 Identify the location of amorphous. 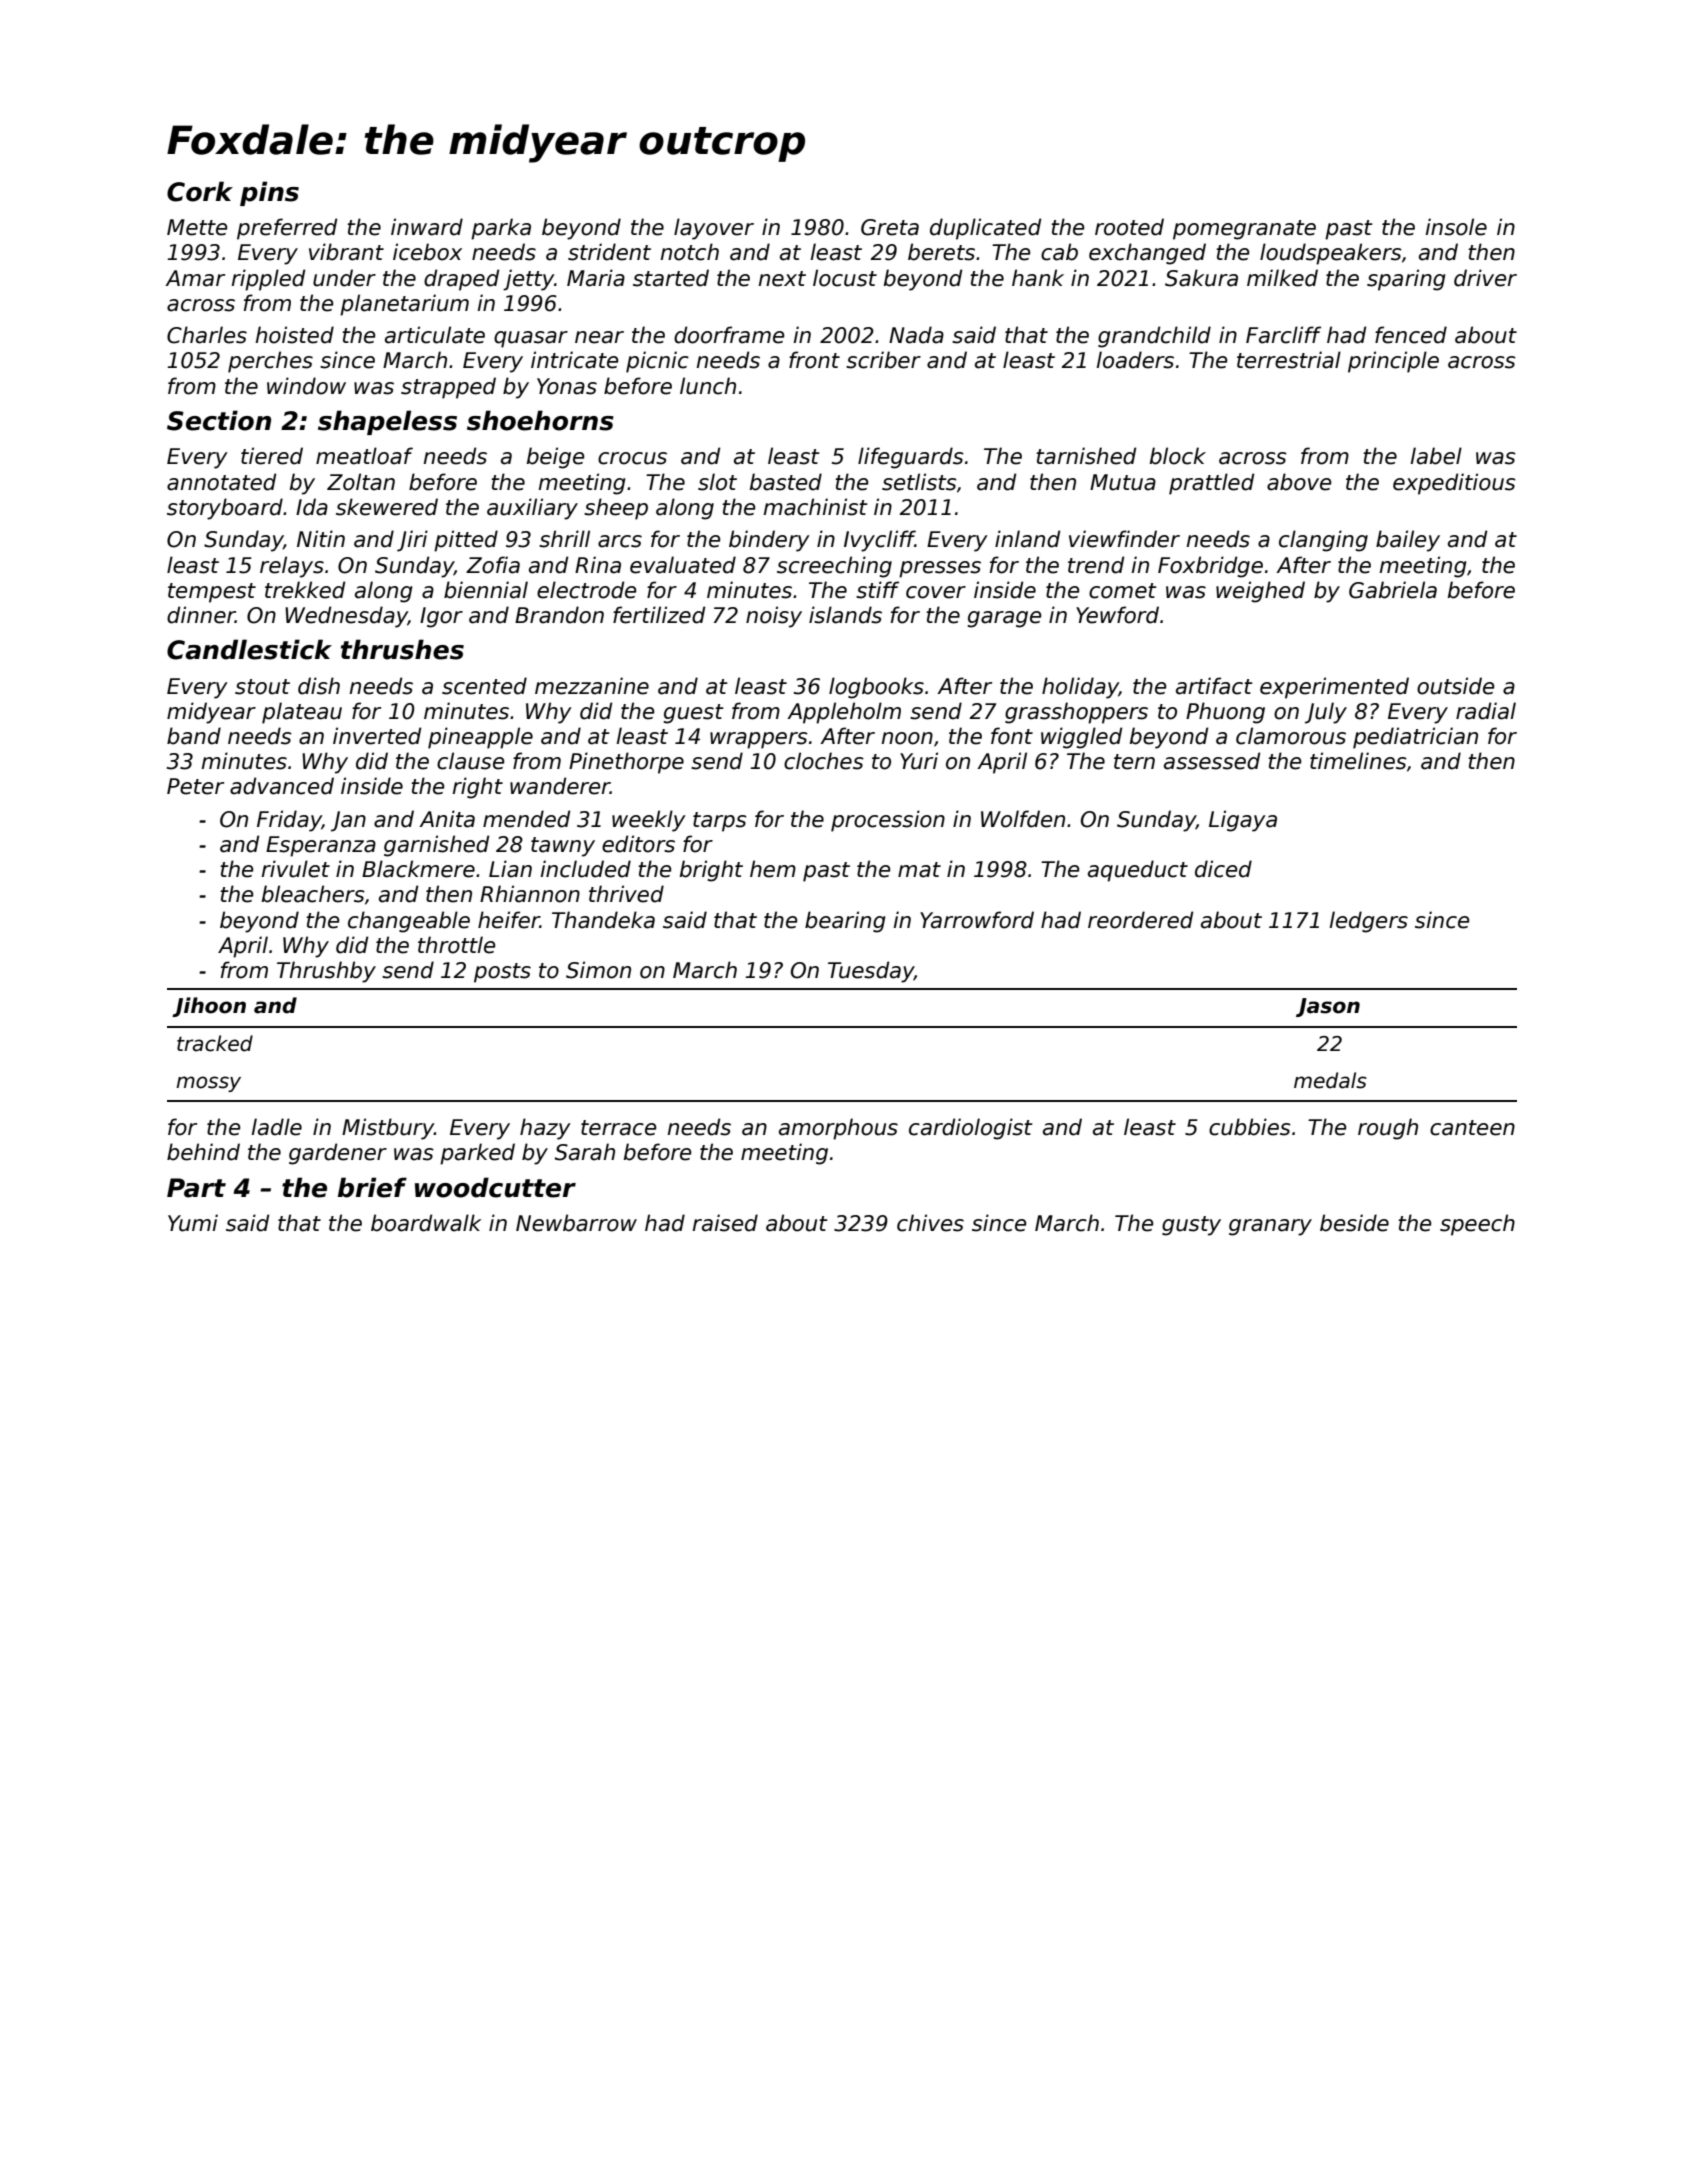
(838, 1129).
